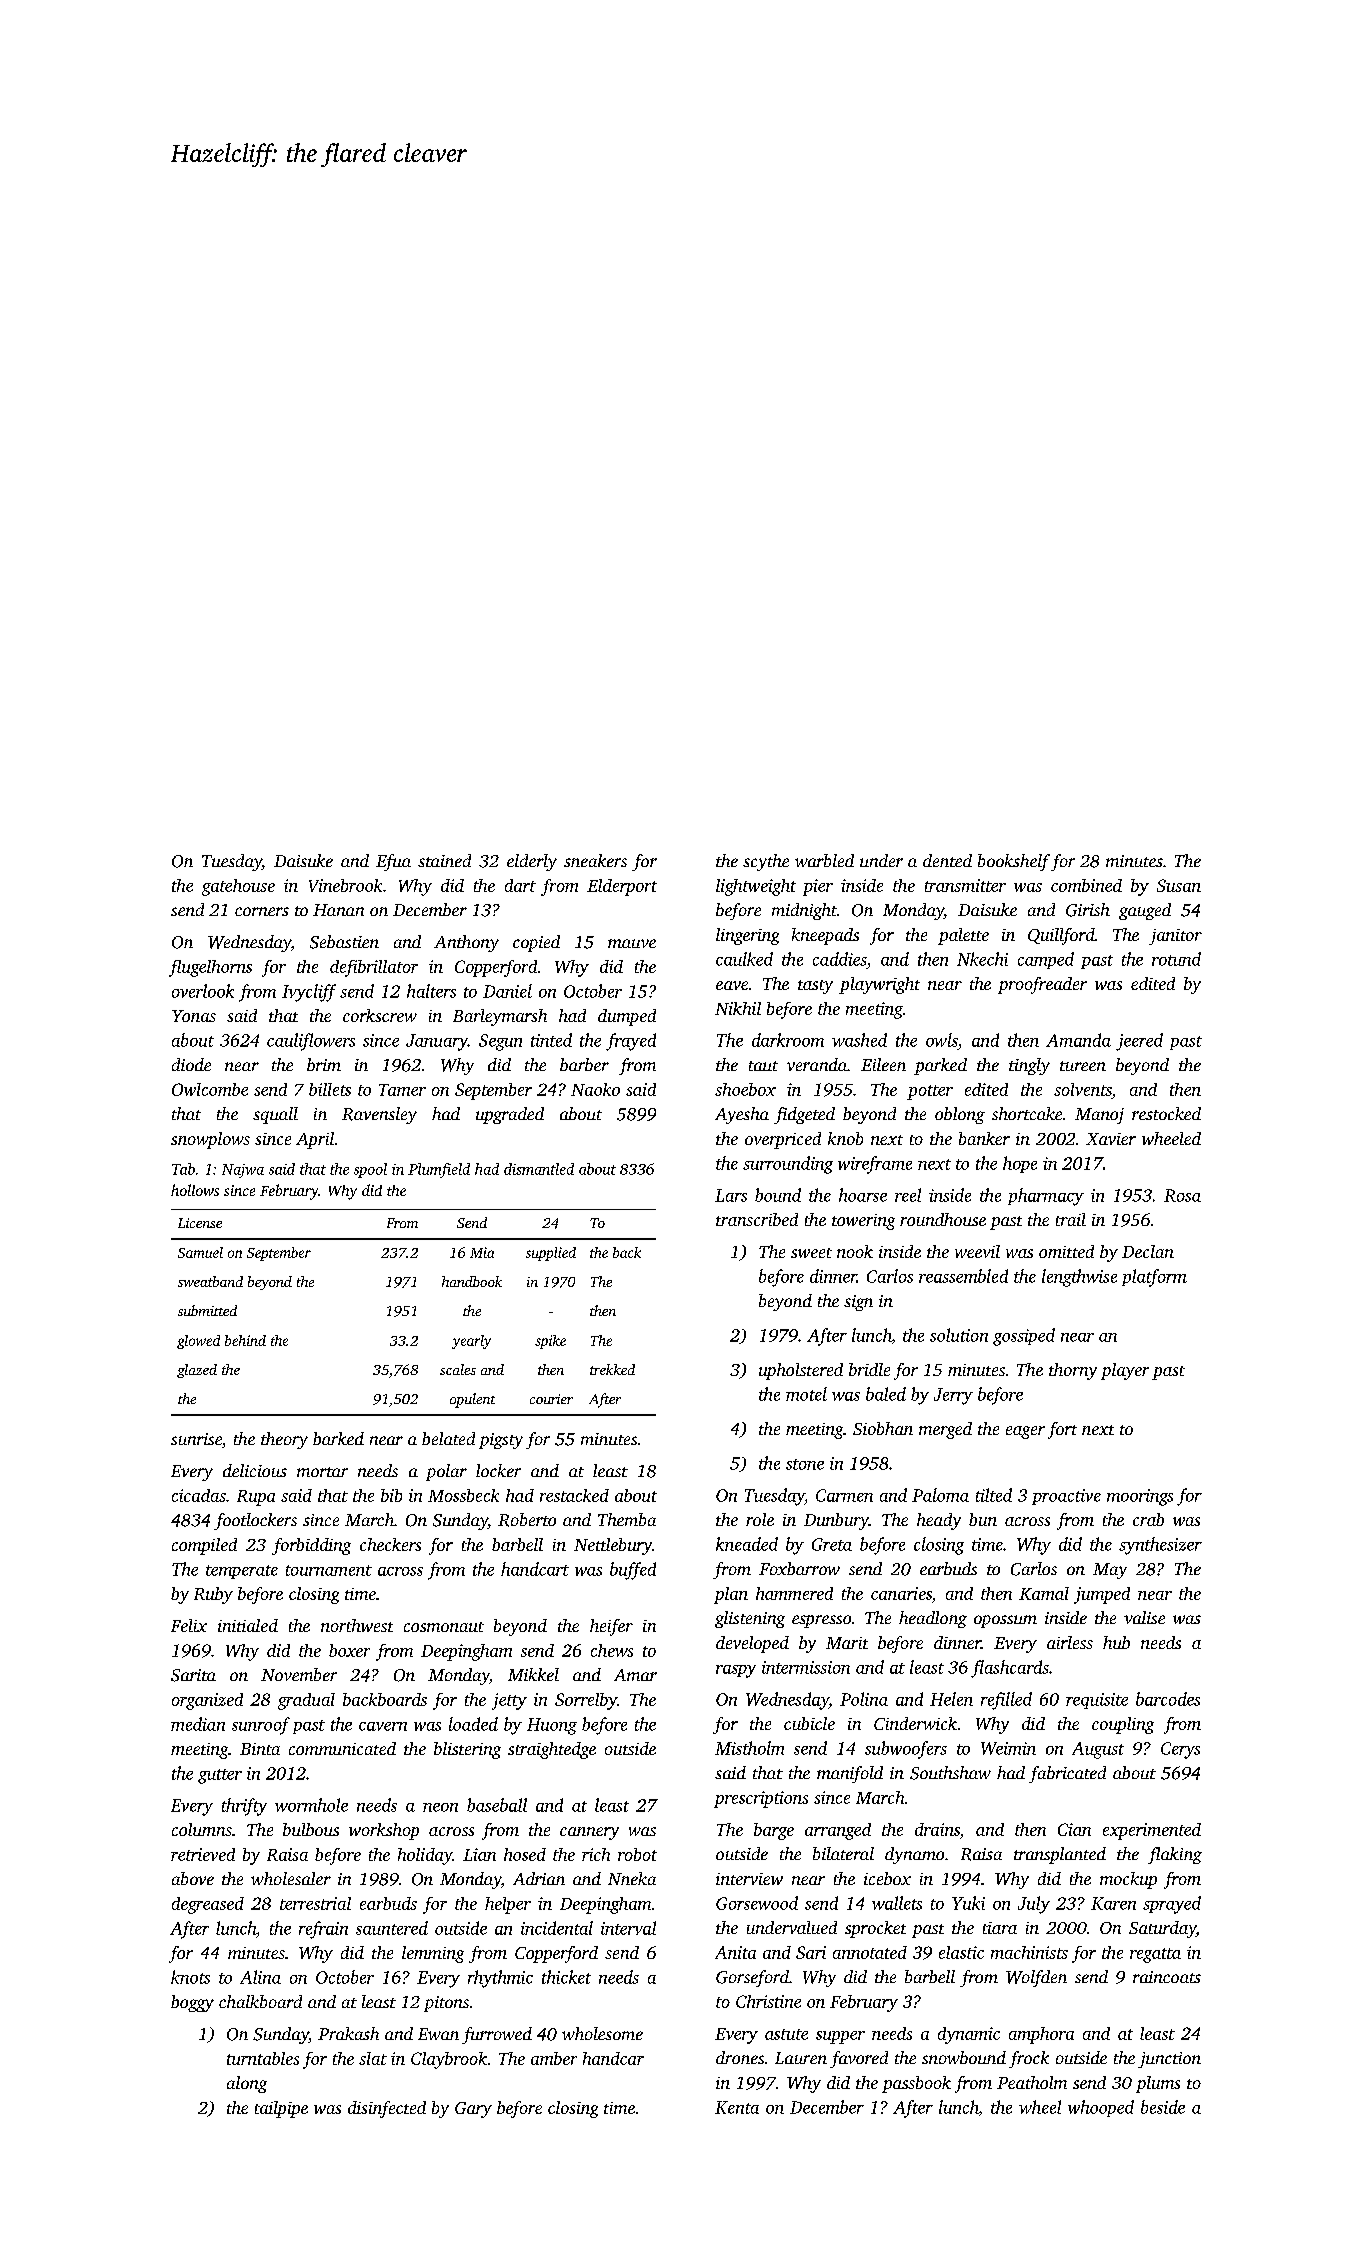  I want to click on bookshelf, so click(1014, 862).
